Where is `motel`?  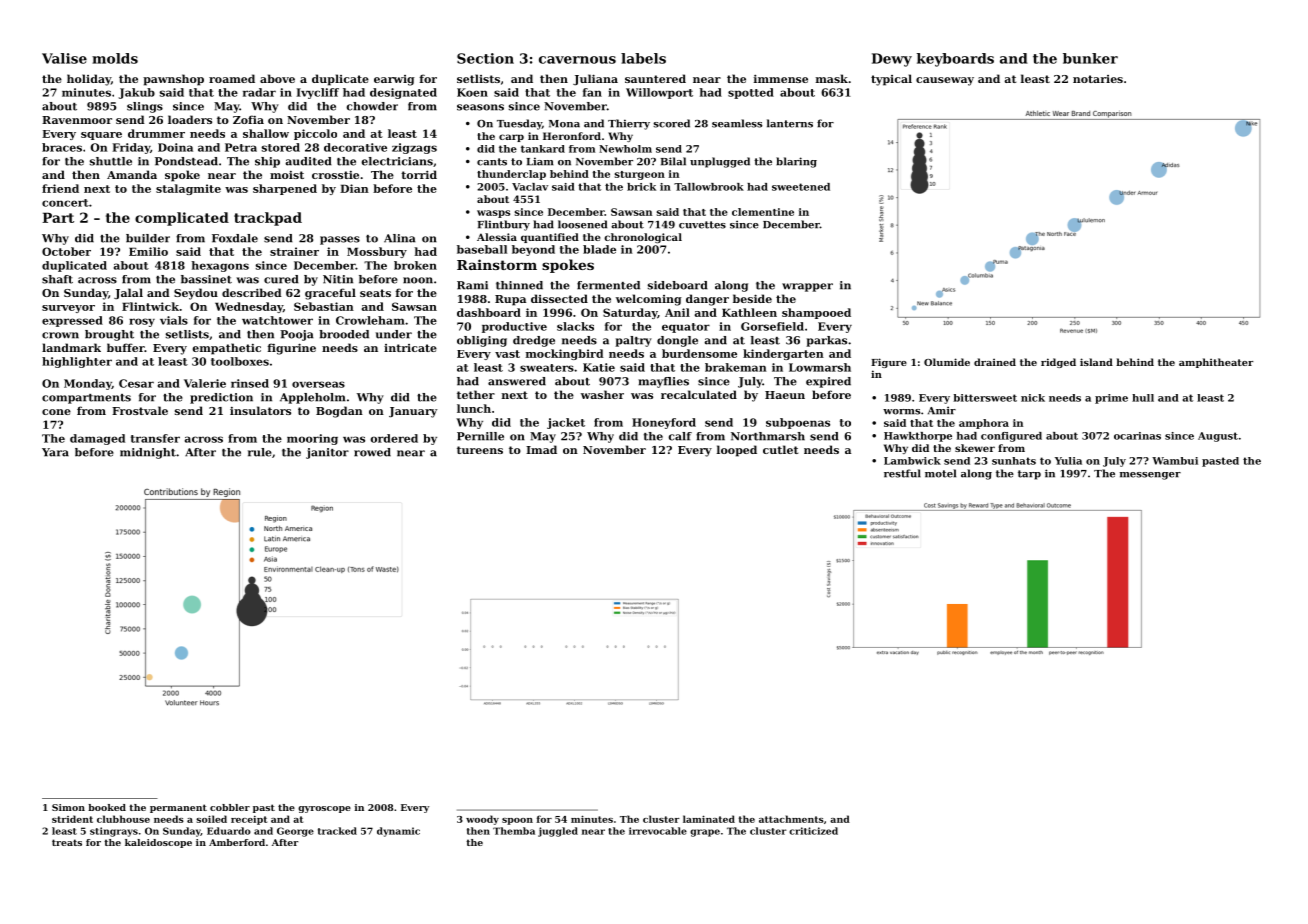
motel is located at coordinates (940, 473).
